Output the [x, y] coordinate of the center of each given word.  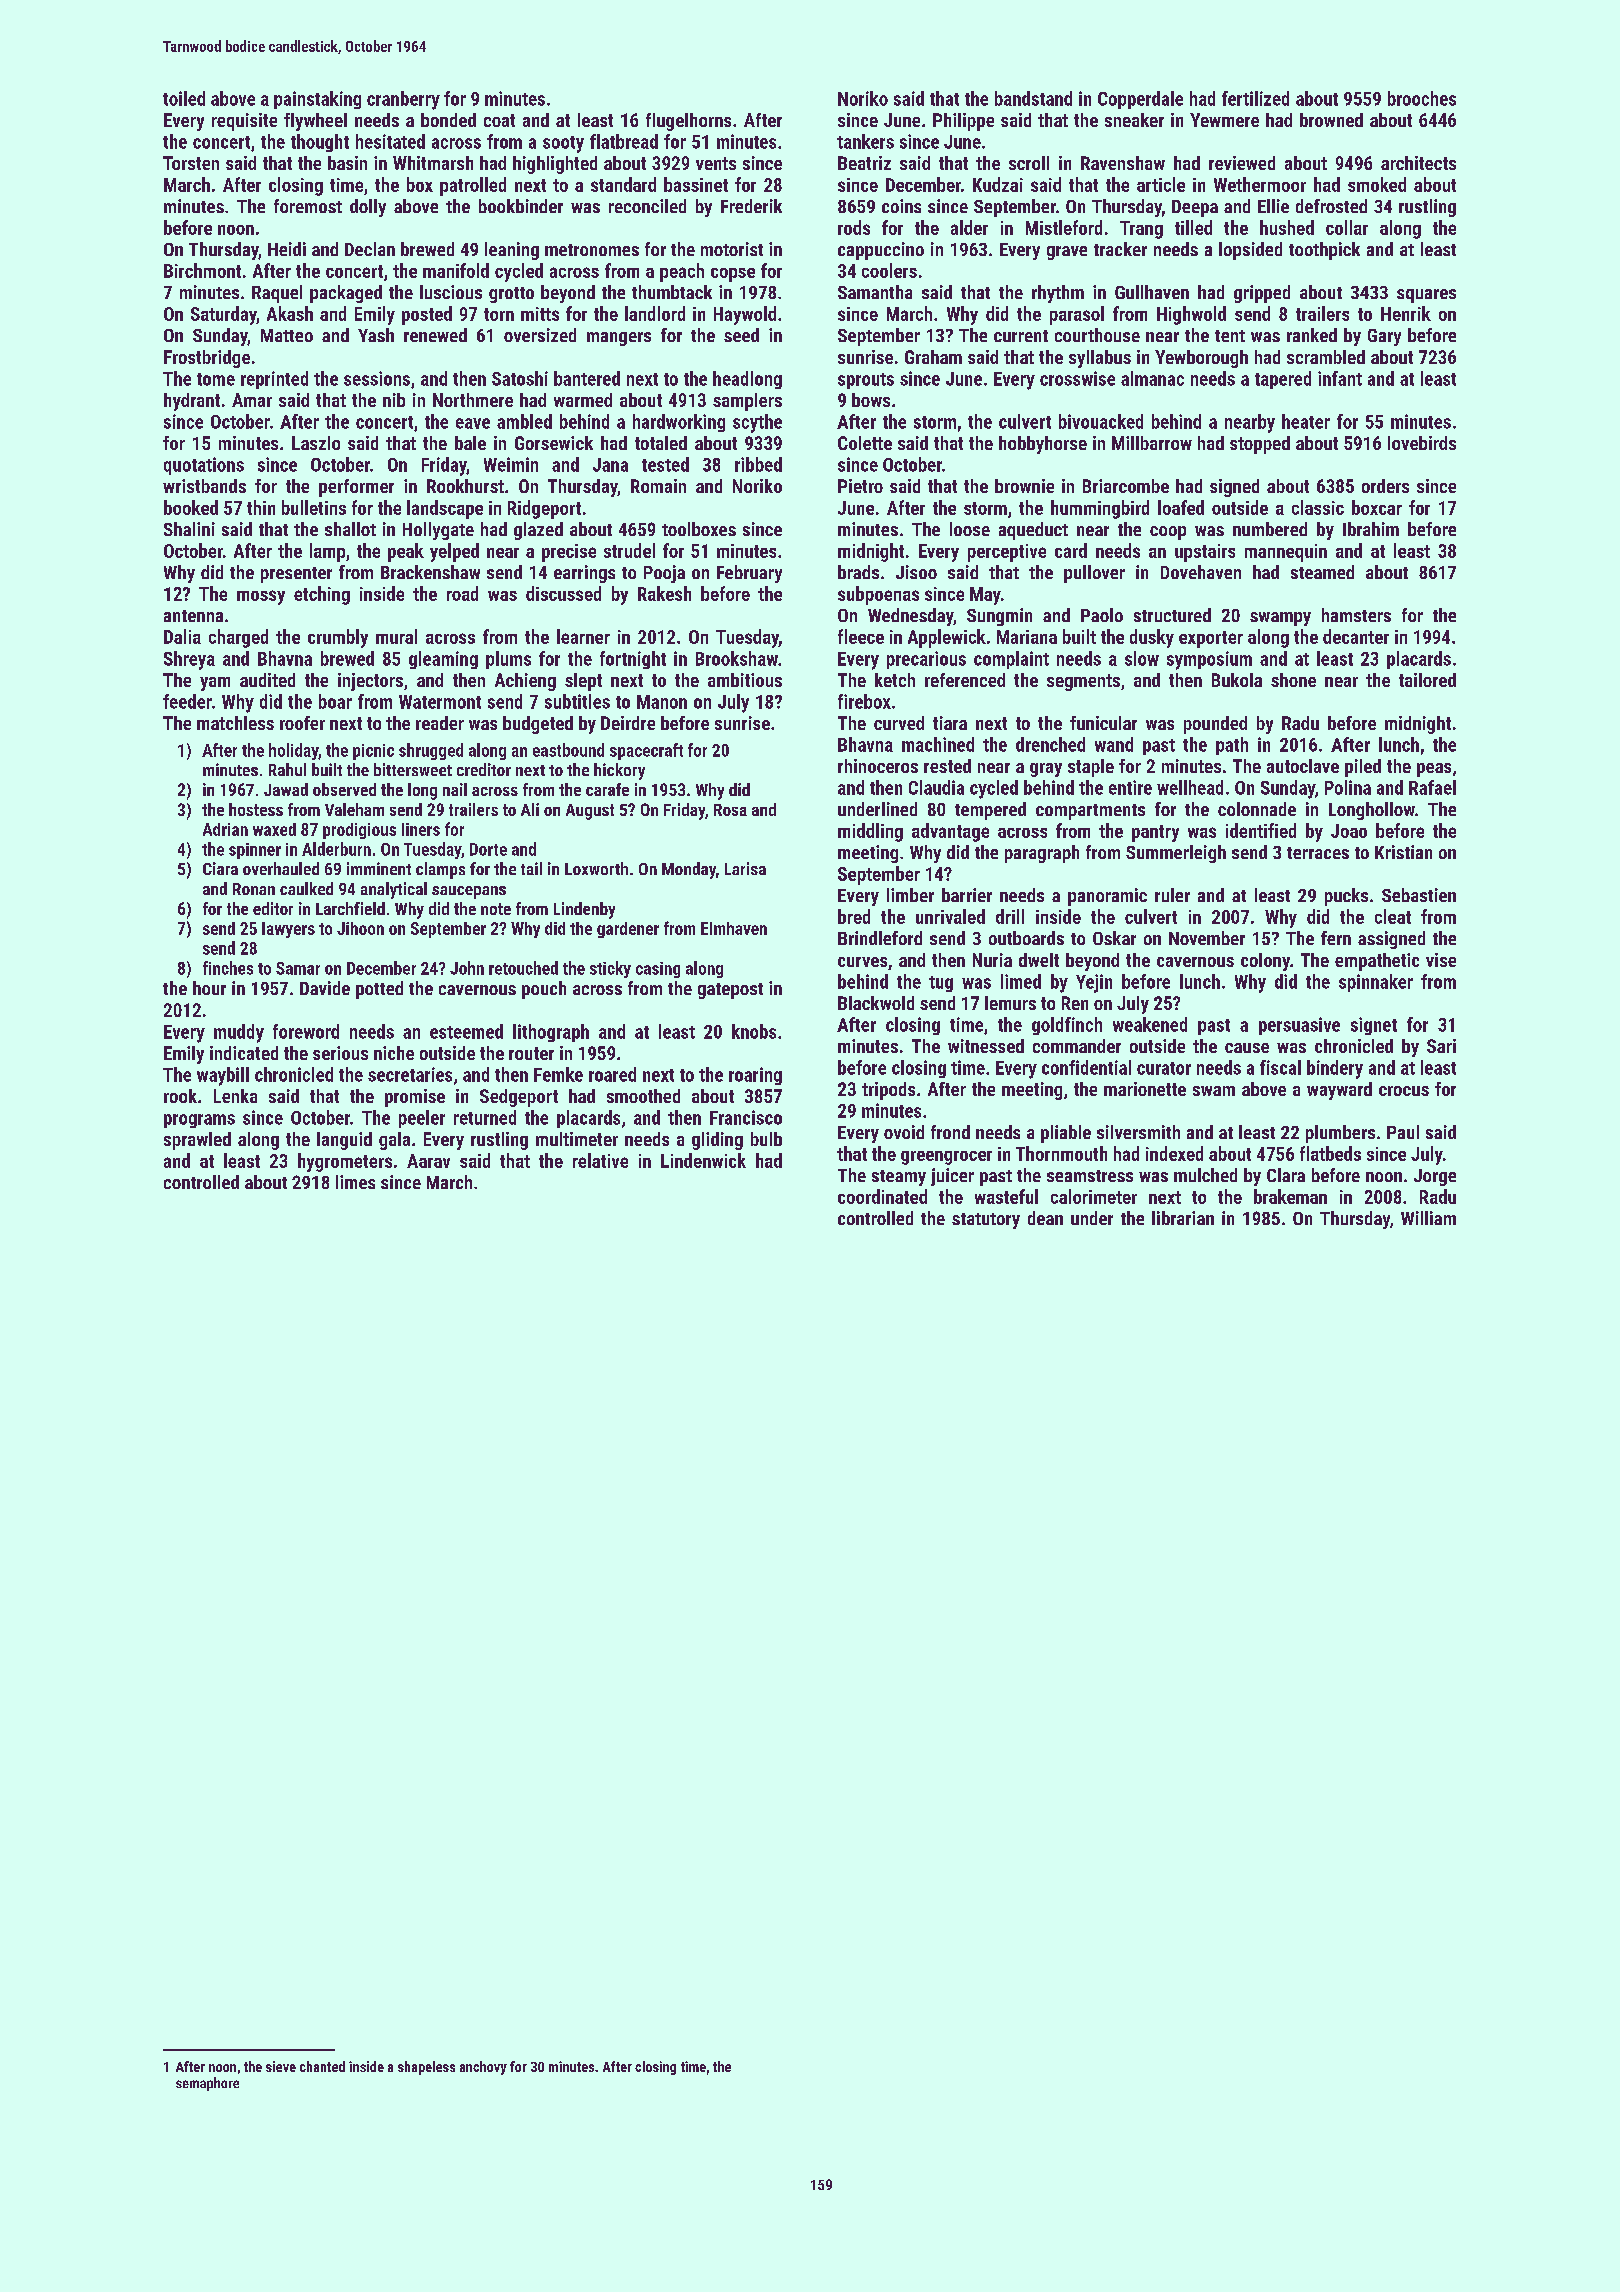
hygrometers [345, 1162]
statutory [986, 1221]
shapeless [426, 2068]
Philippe [963, 122]
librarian [1183, 1218]
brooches [1422, 98]
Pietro [860, 486]
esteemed [466, 1031]
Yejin [1094, 983]
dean [1045, 1218]
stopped [1260, 445]
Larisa [745, 868]
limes [355, 1182]
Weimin [511, 464]
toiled [184, 98]
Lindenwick [703, 1160]
